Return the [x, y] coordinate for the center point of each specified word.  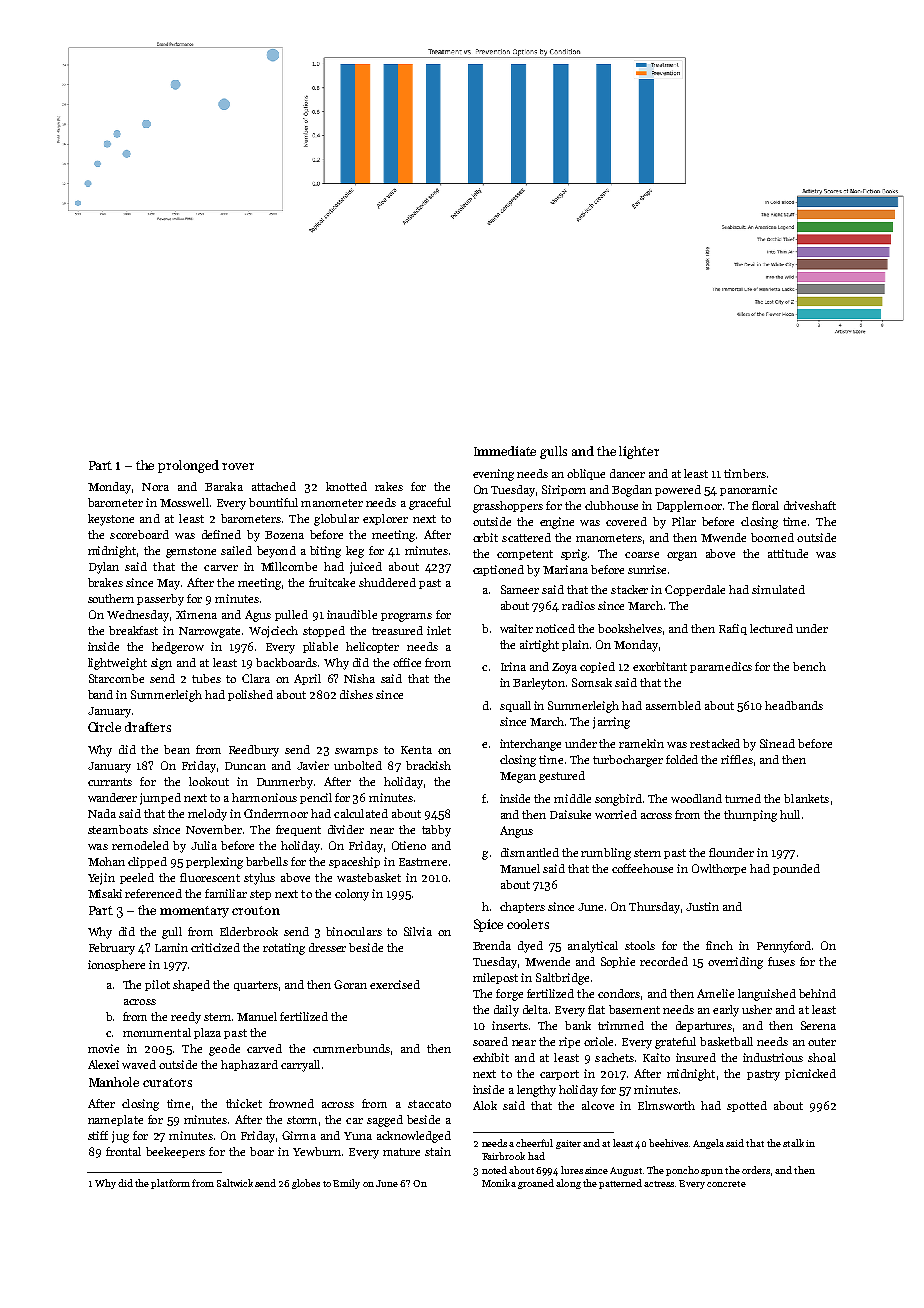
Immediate [505, 451]
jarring [611, 723]
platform [170, 1184]
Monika [499, 1183]
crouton [256, 910]
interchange [530, 745]
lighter [639, 452]
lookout [209, 781]
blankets [806, 798]
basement [634, 1009]
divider [346, 829]
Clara [256, 678]
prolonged [188, 466]
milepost [495, 978]
